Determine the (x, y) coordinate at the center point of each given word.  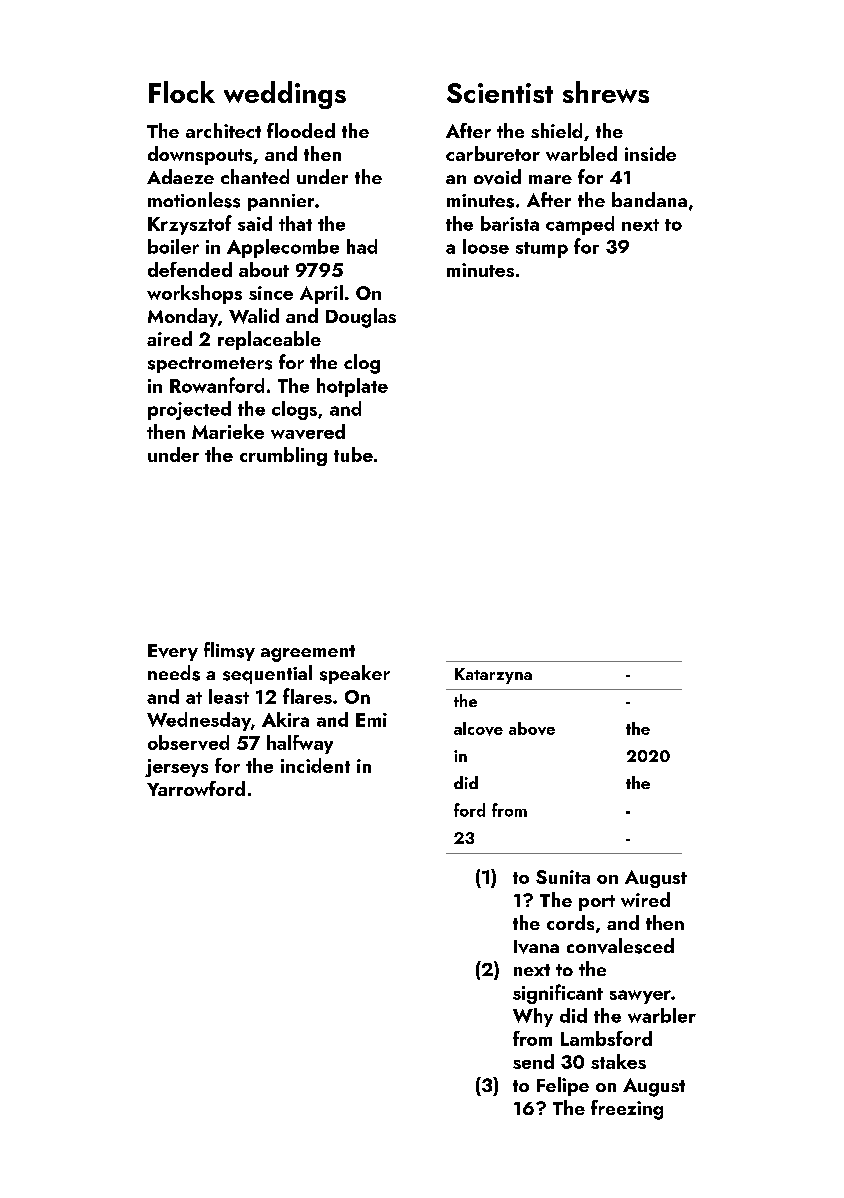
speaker (355, 674)
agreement (308, 653)
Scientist (500, 93)
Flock (182, 92)
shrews (606, 92)
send (533, 1061)
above (532, 728)
